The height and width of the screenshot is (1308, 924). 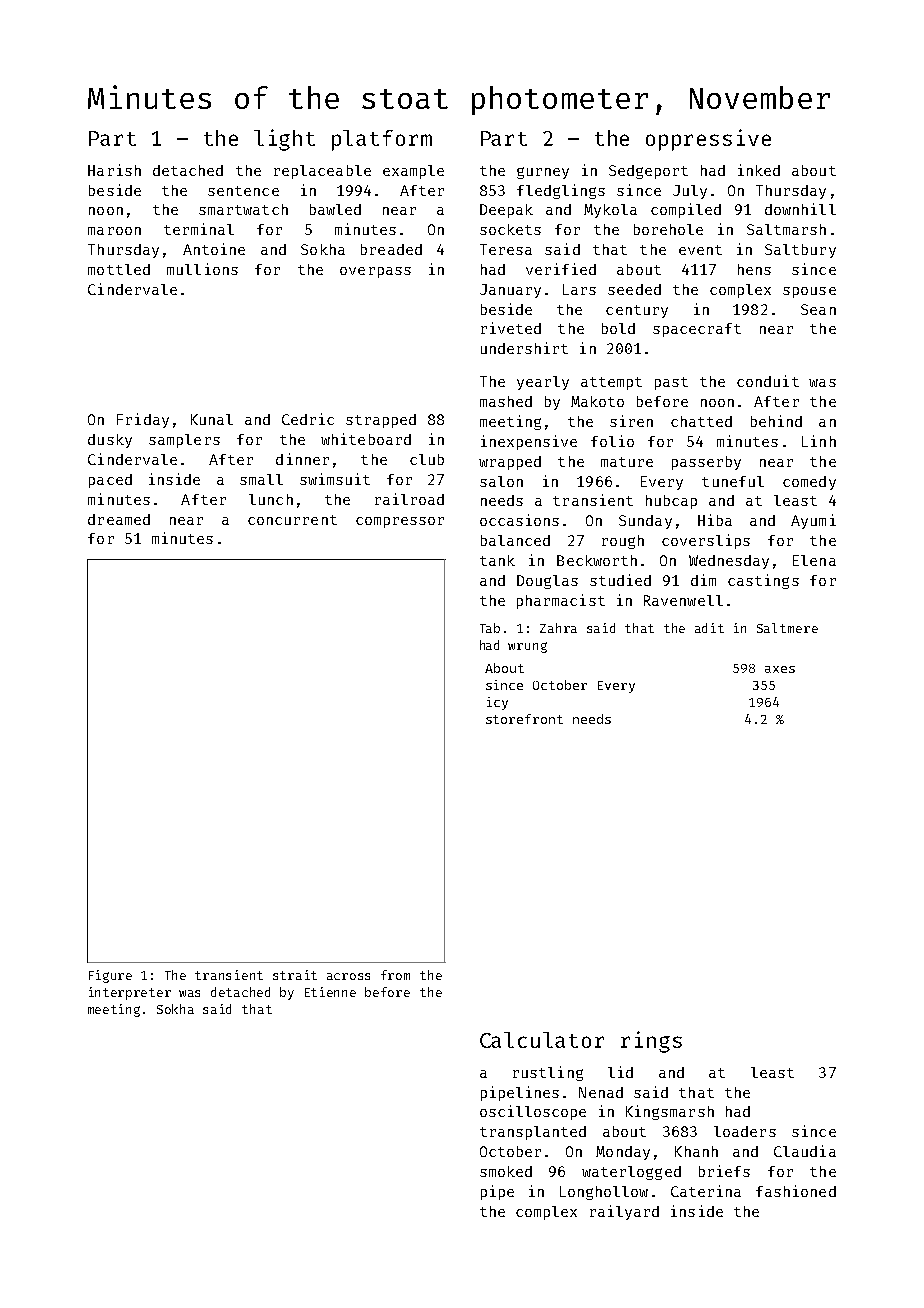 I want to click on oscilloscope, so click(x=533, y=1112).
